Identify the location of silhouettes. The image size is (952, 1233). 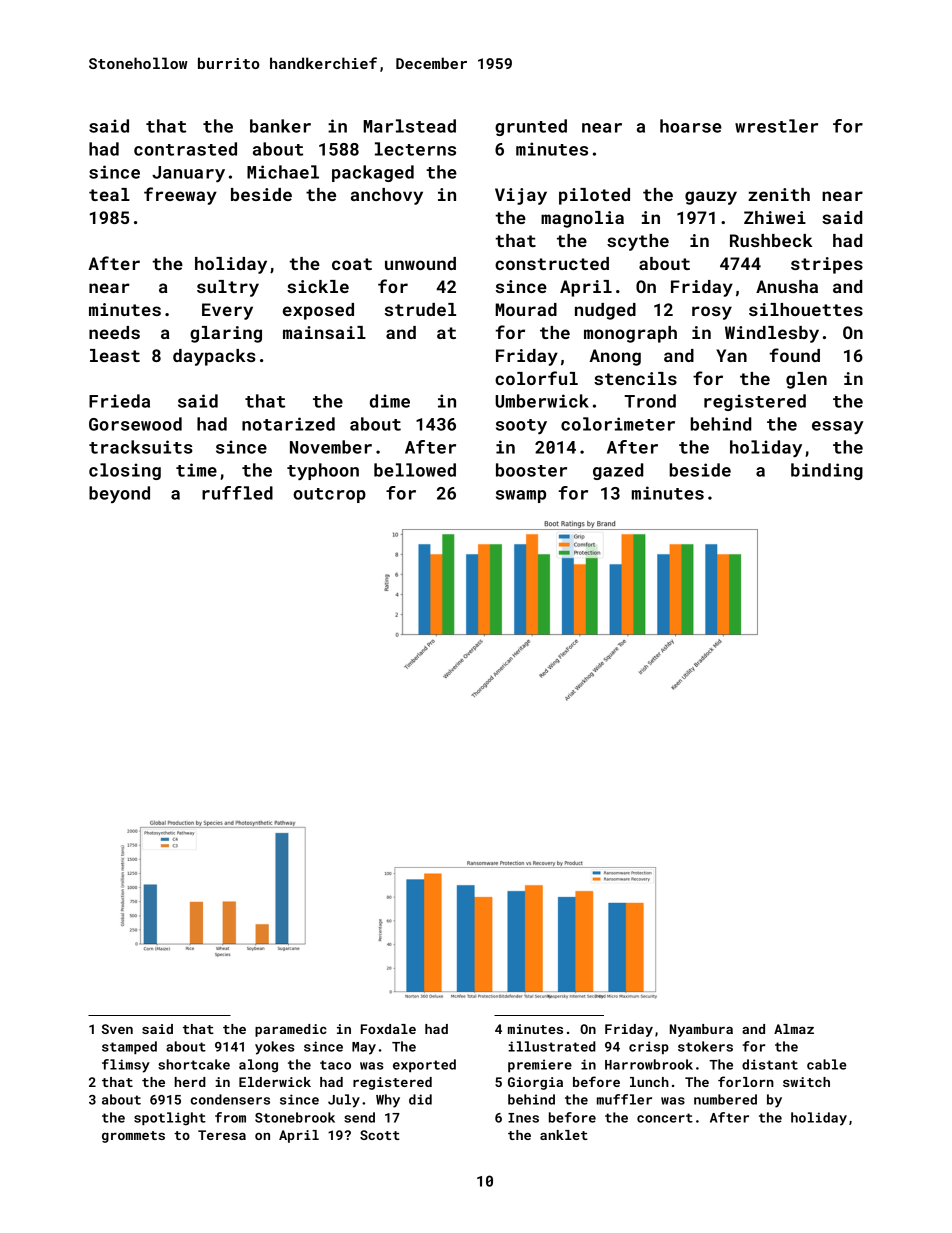
(806, 309).
